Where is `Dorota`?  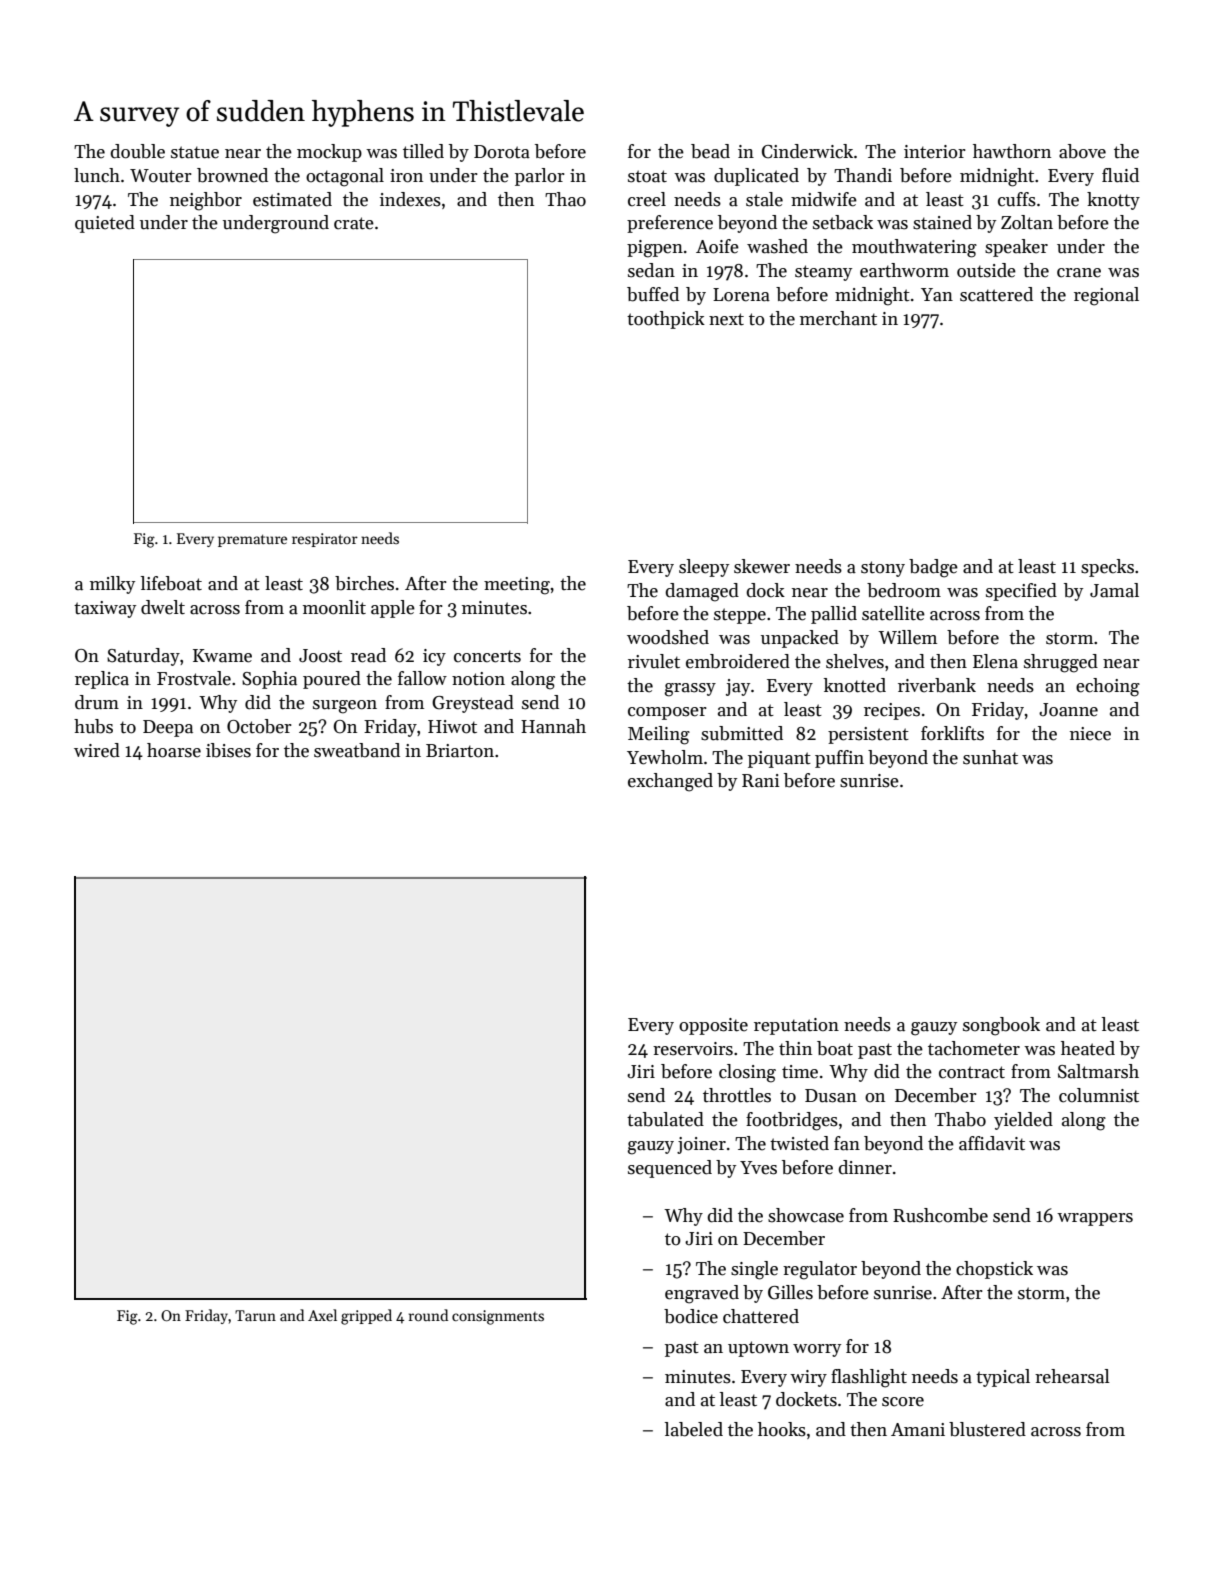 Dorota is located at coordinates (502, 152).
